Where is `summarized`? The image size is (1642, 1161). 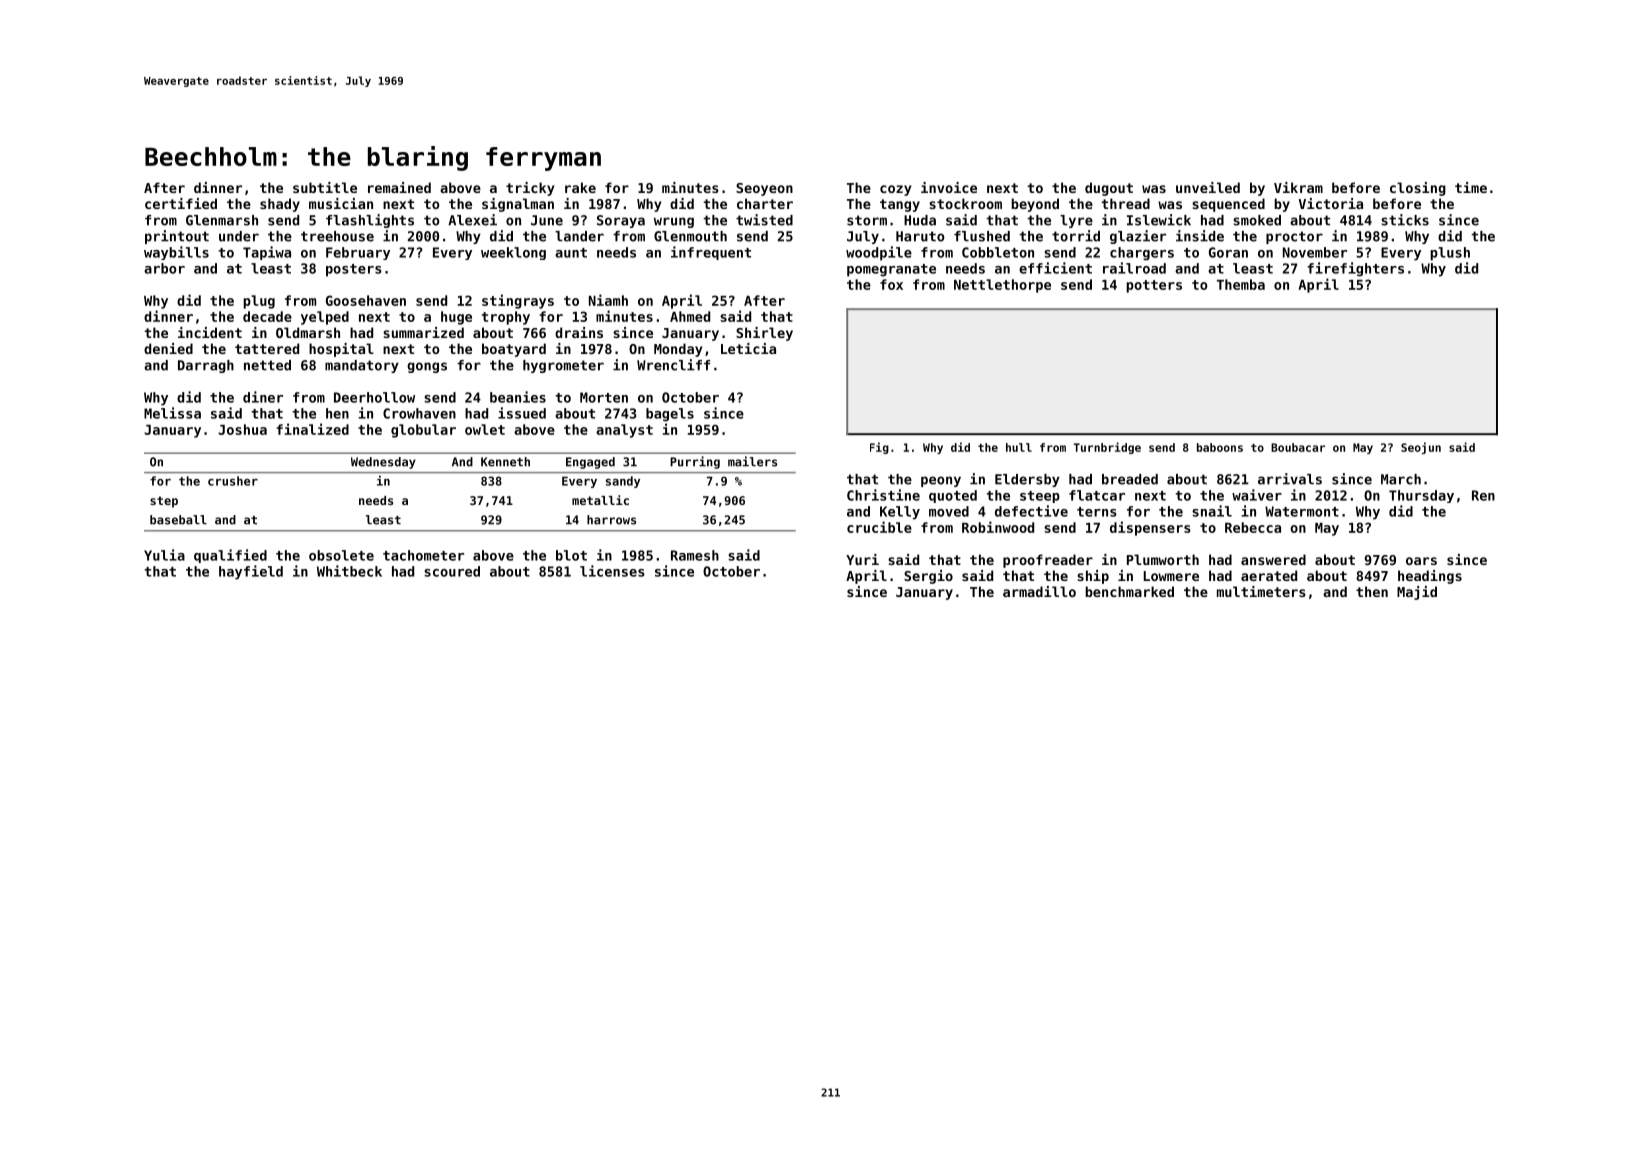
summarized is located at coordinates (423, 332).
